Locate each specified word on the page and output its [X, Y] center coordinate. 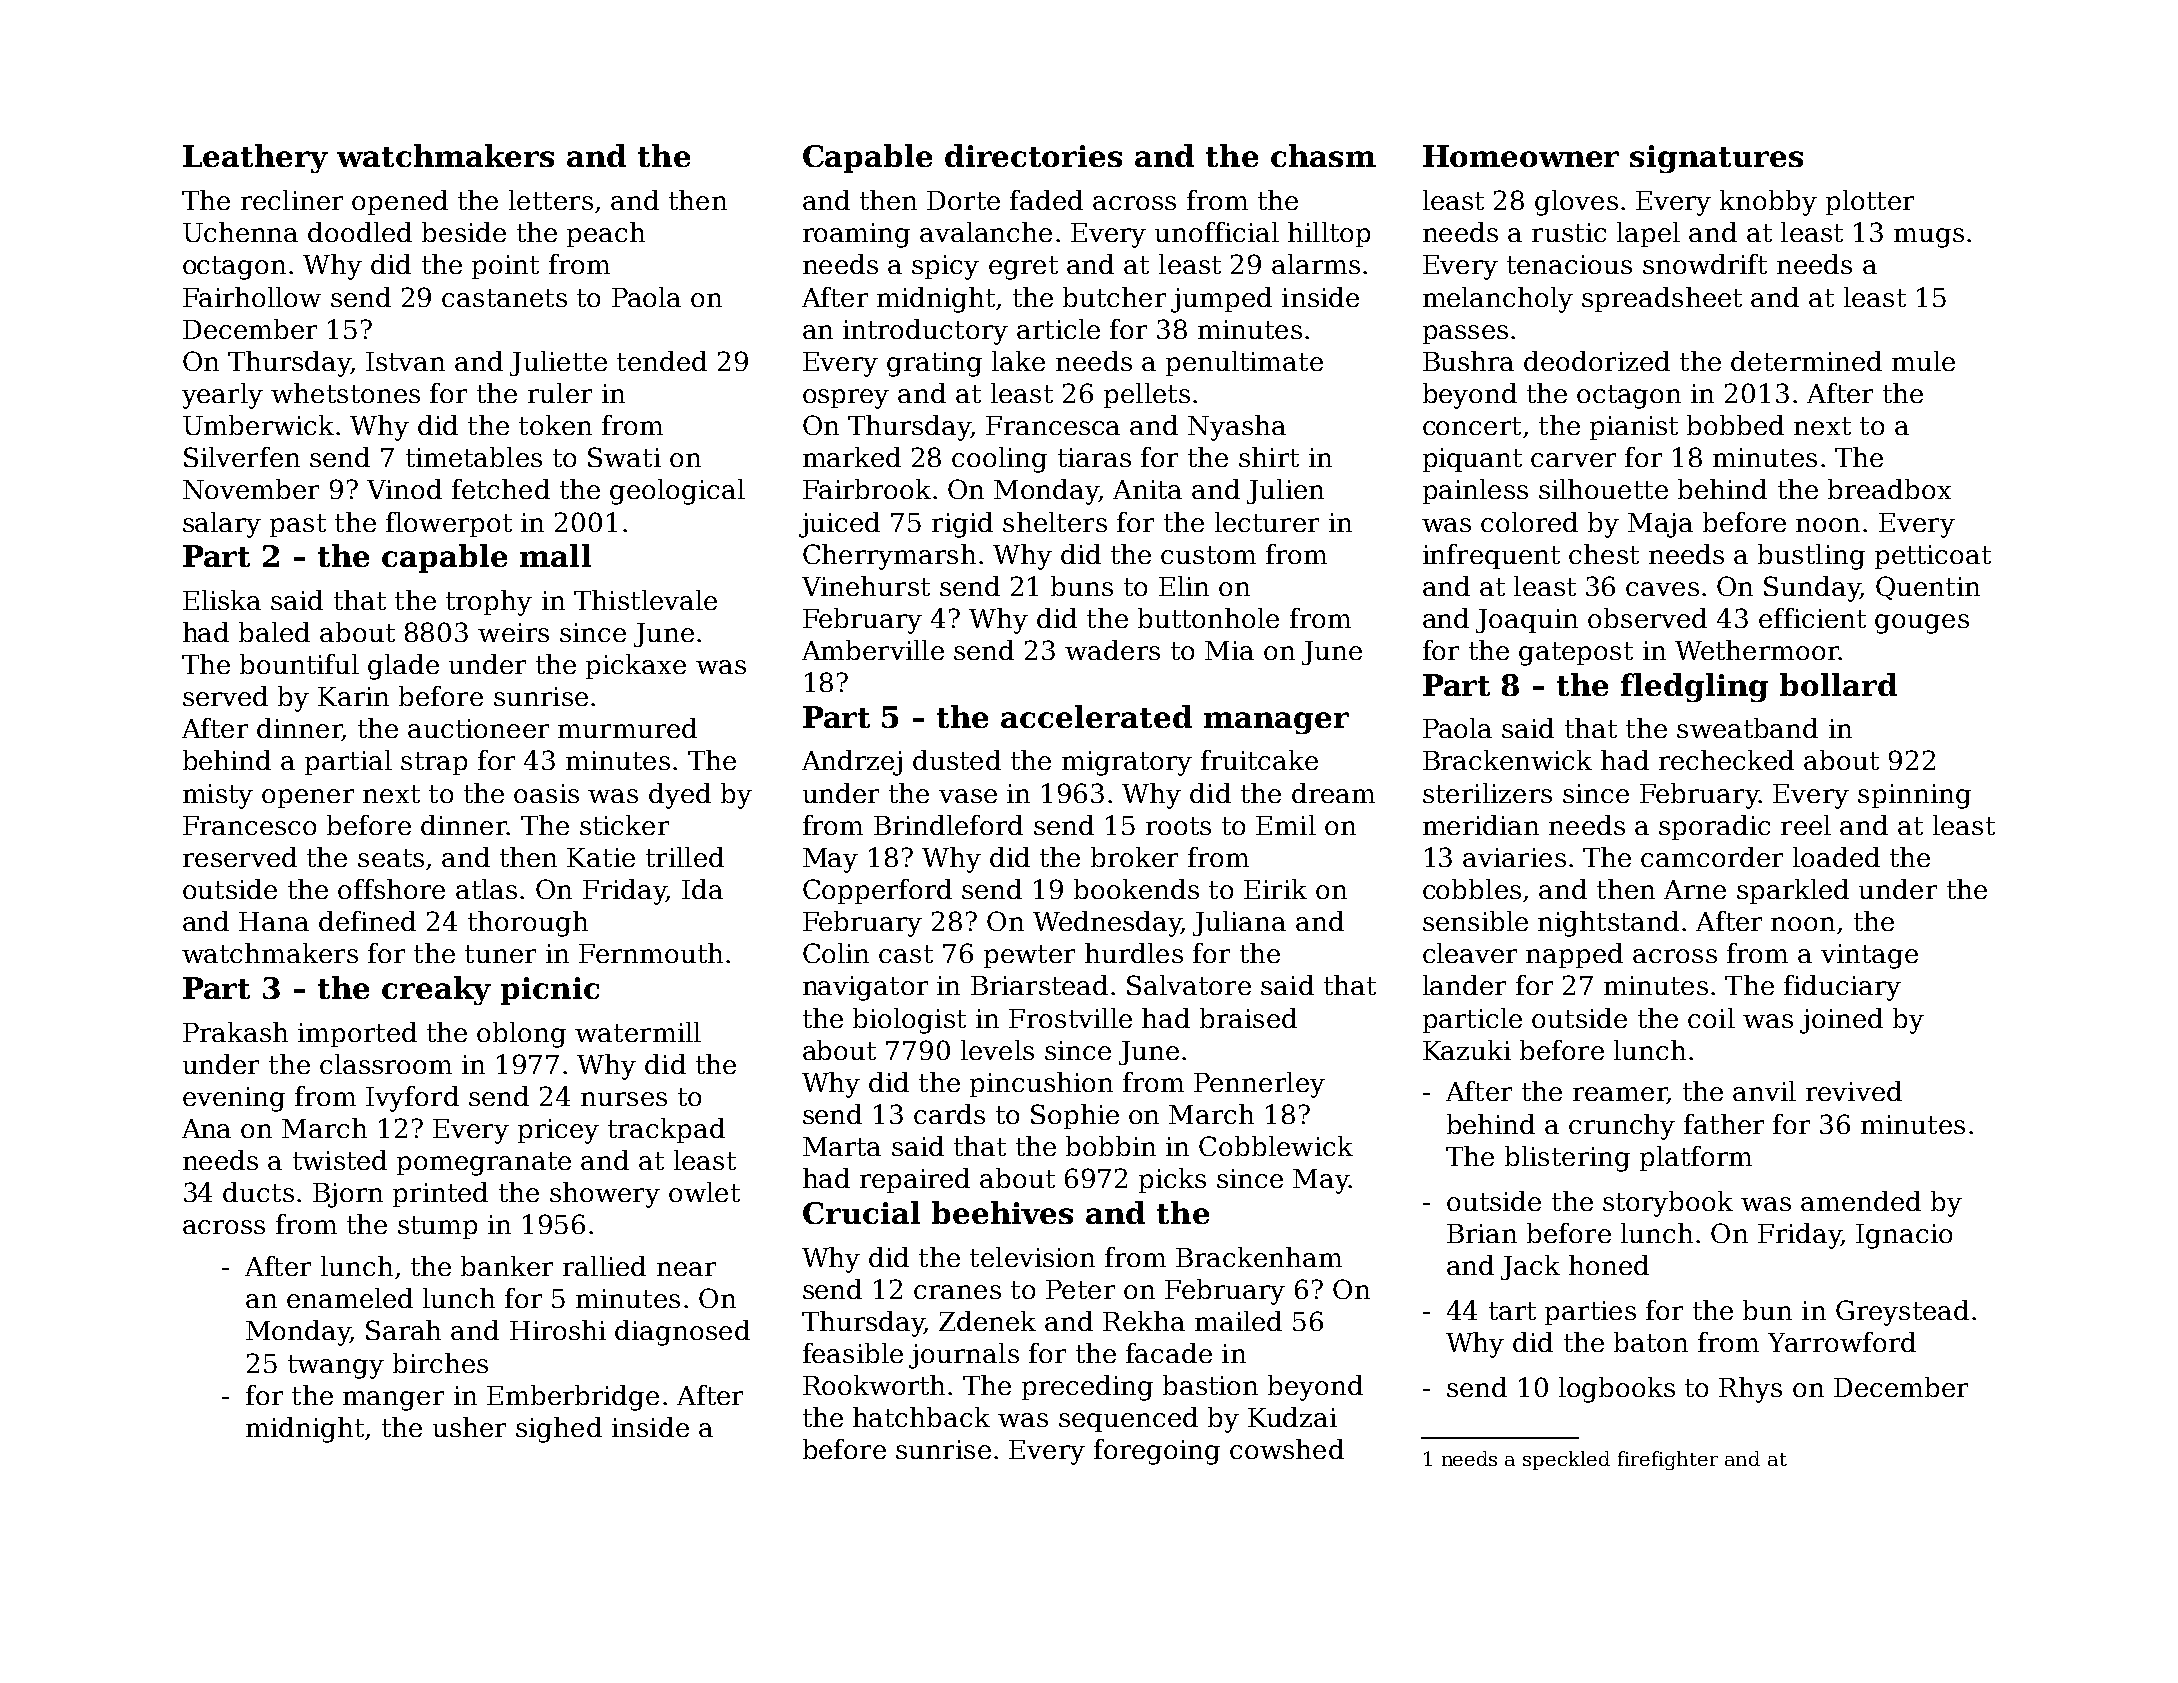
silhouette [1603, 489]
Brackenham [1259, 1257]
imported [357, 1034]
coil [1711, 1018]
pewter [1029, 956]
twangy [336, 1367]
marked [852, 457]
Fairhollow [252, 297]
